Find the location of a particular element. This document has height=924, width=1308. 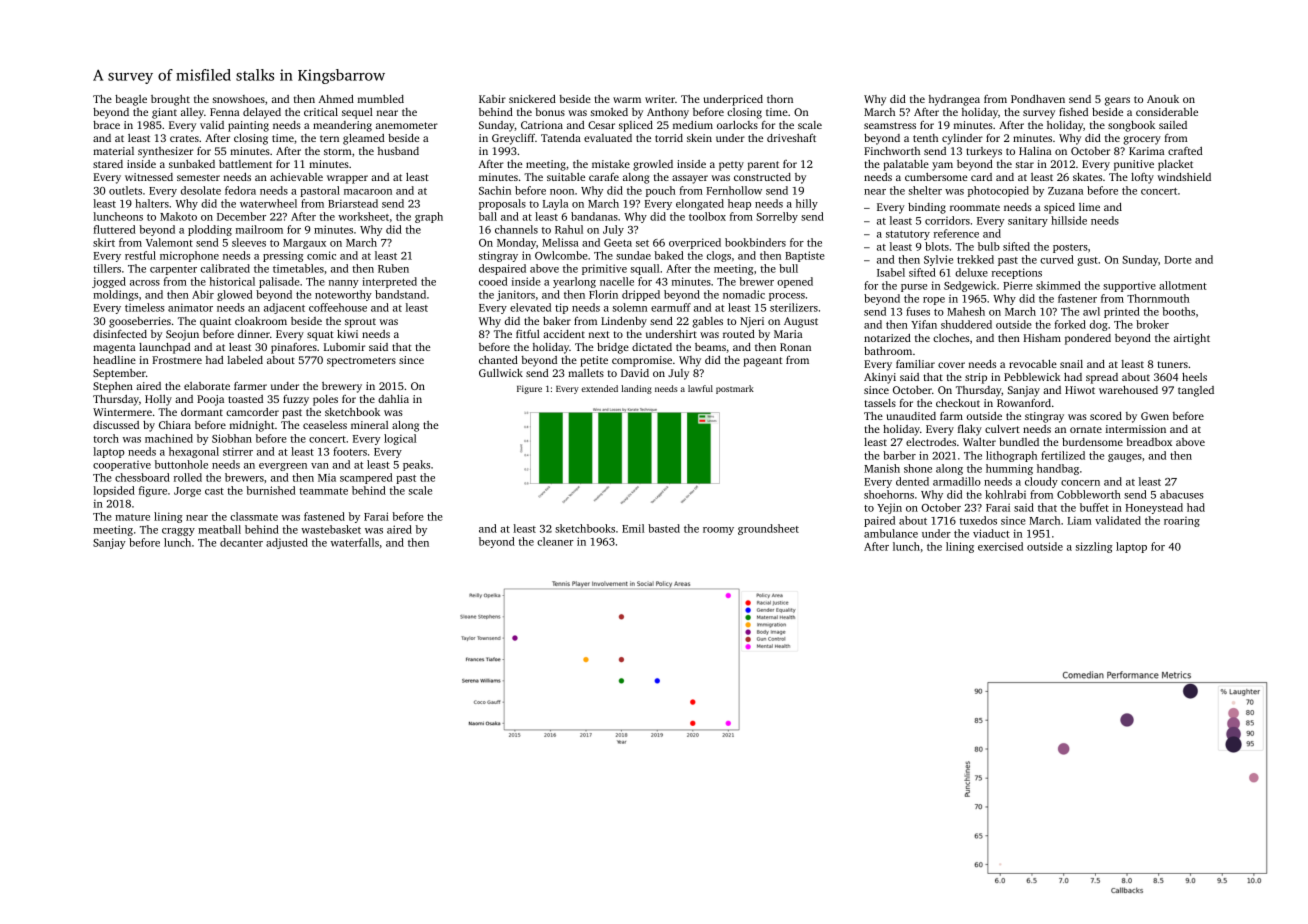

mumbled is located at coordinates (381, 99).
